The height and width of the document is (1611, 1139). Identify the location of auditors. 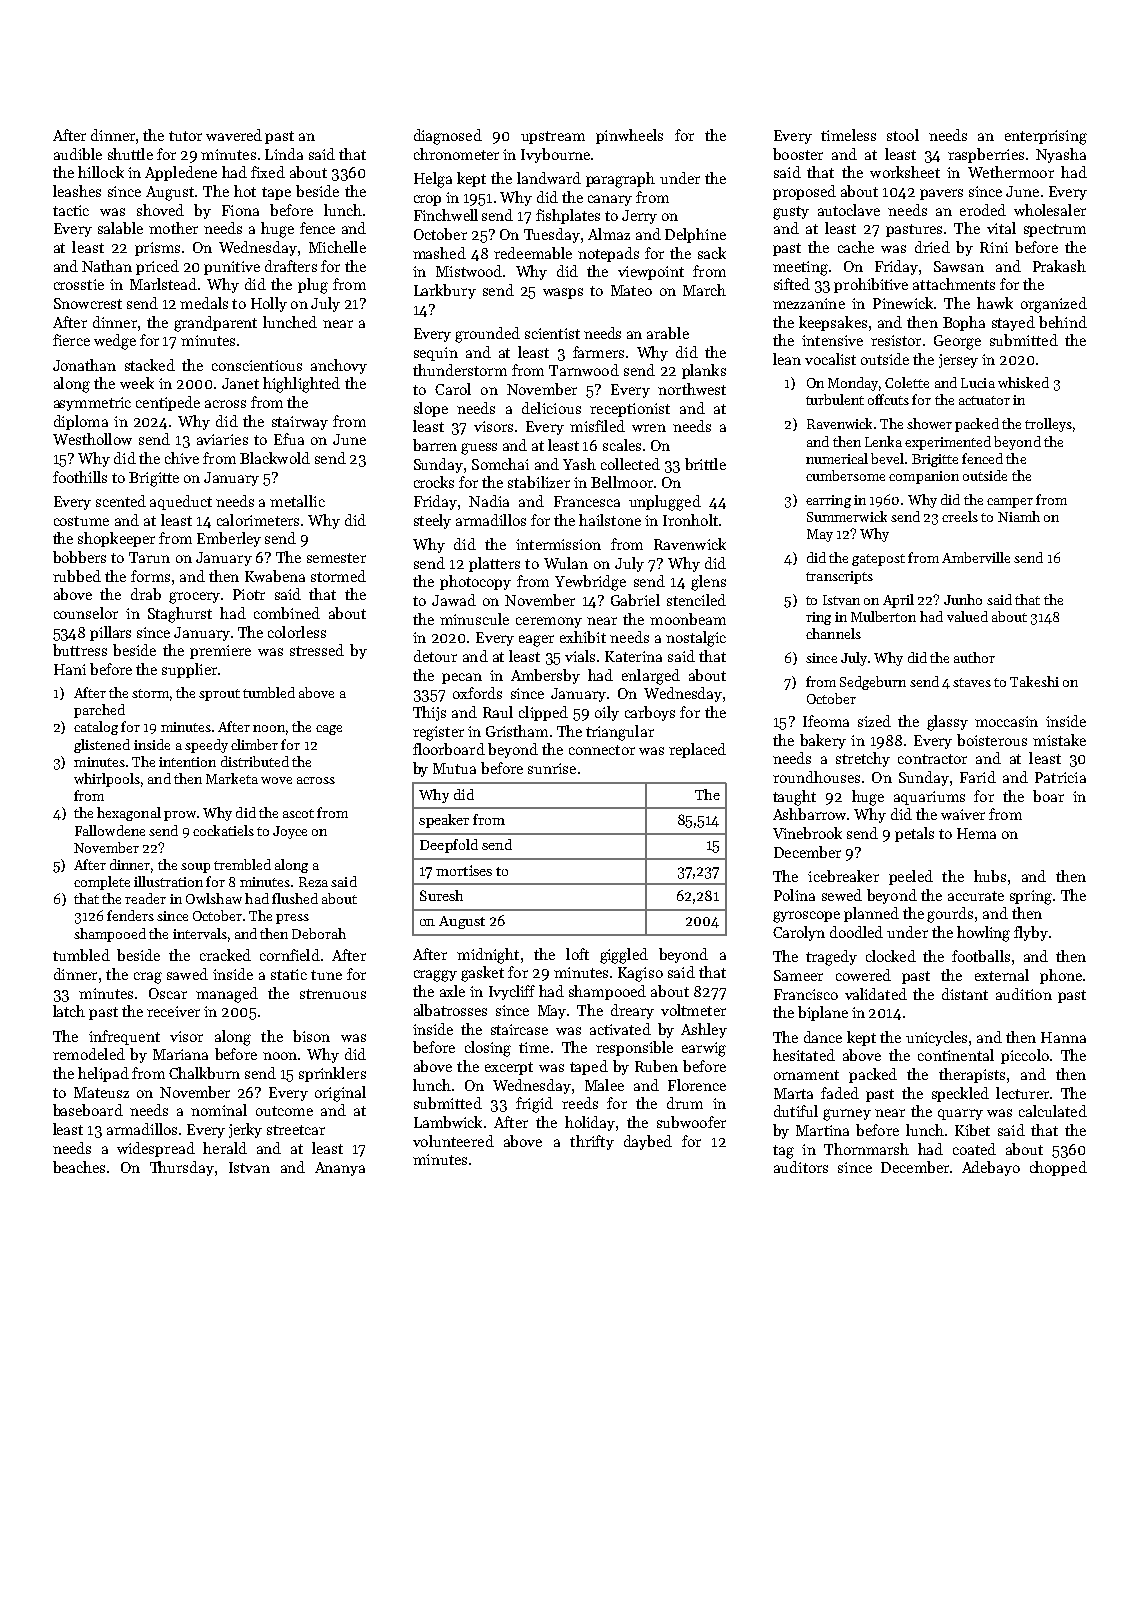
(801, 1167).
